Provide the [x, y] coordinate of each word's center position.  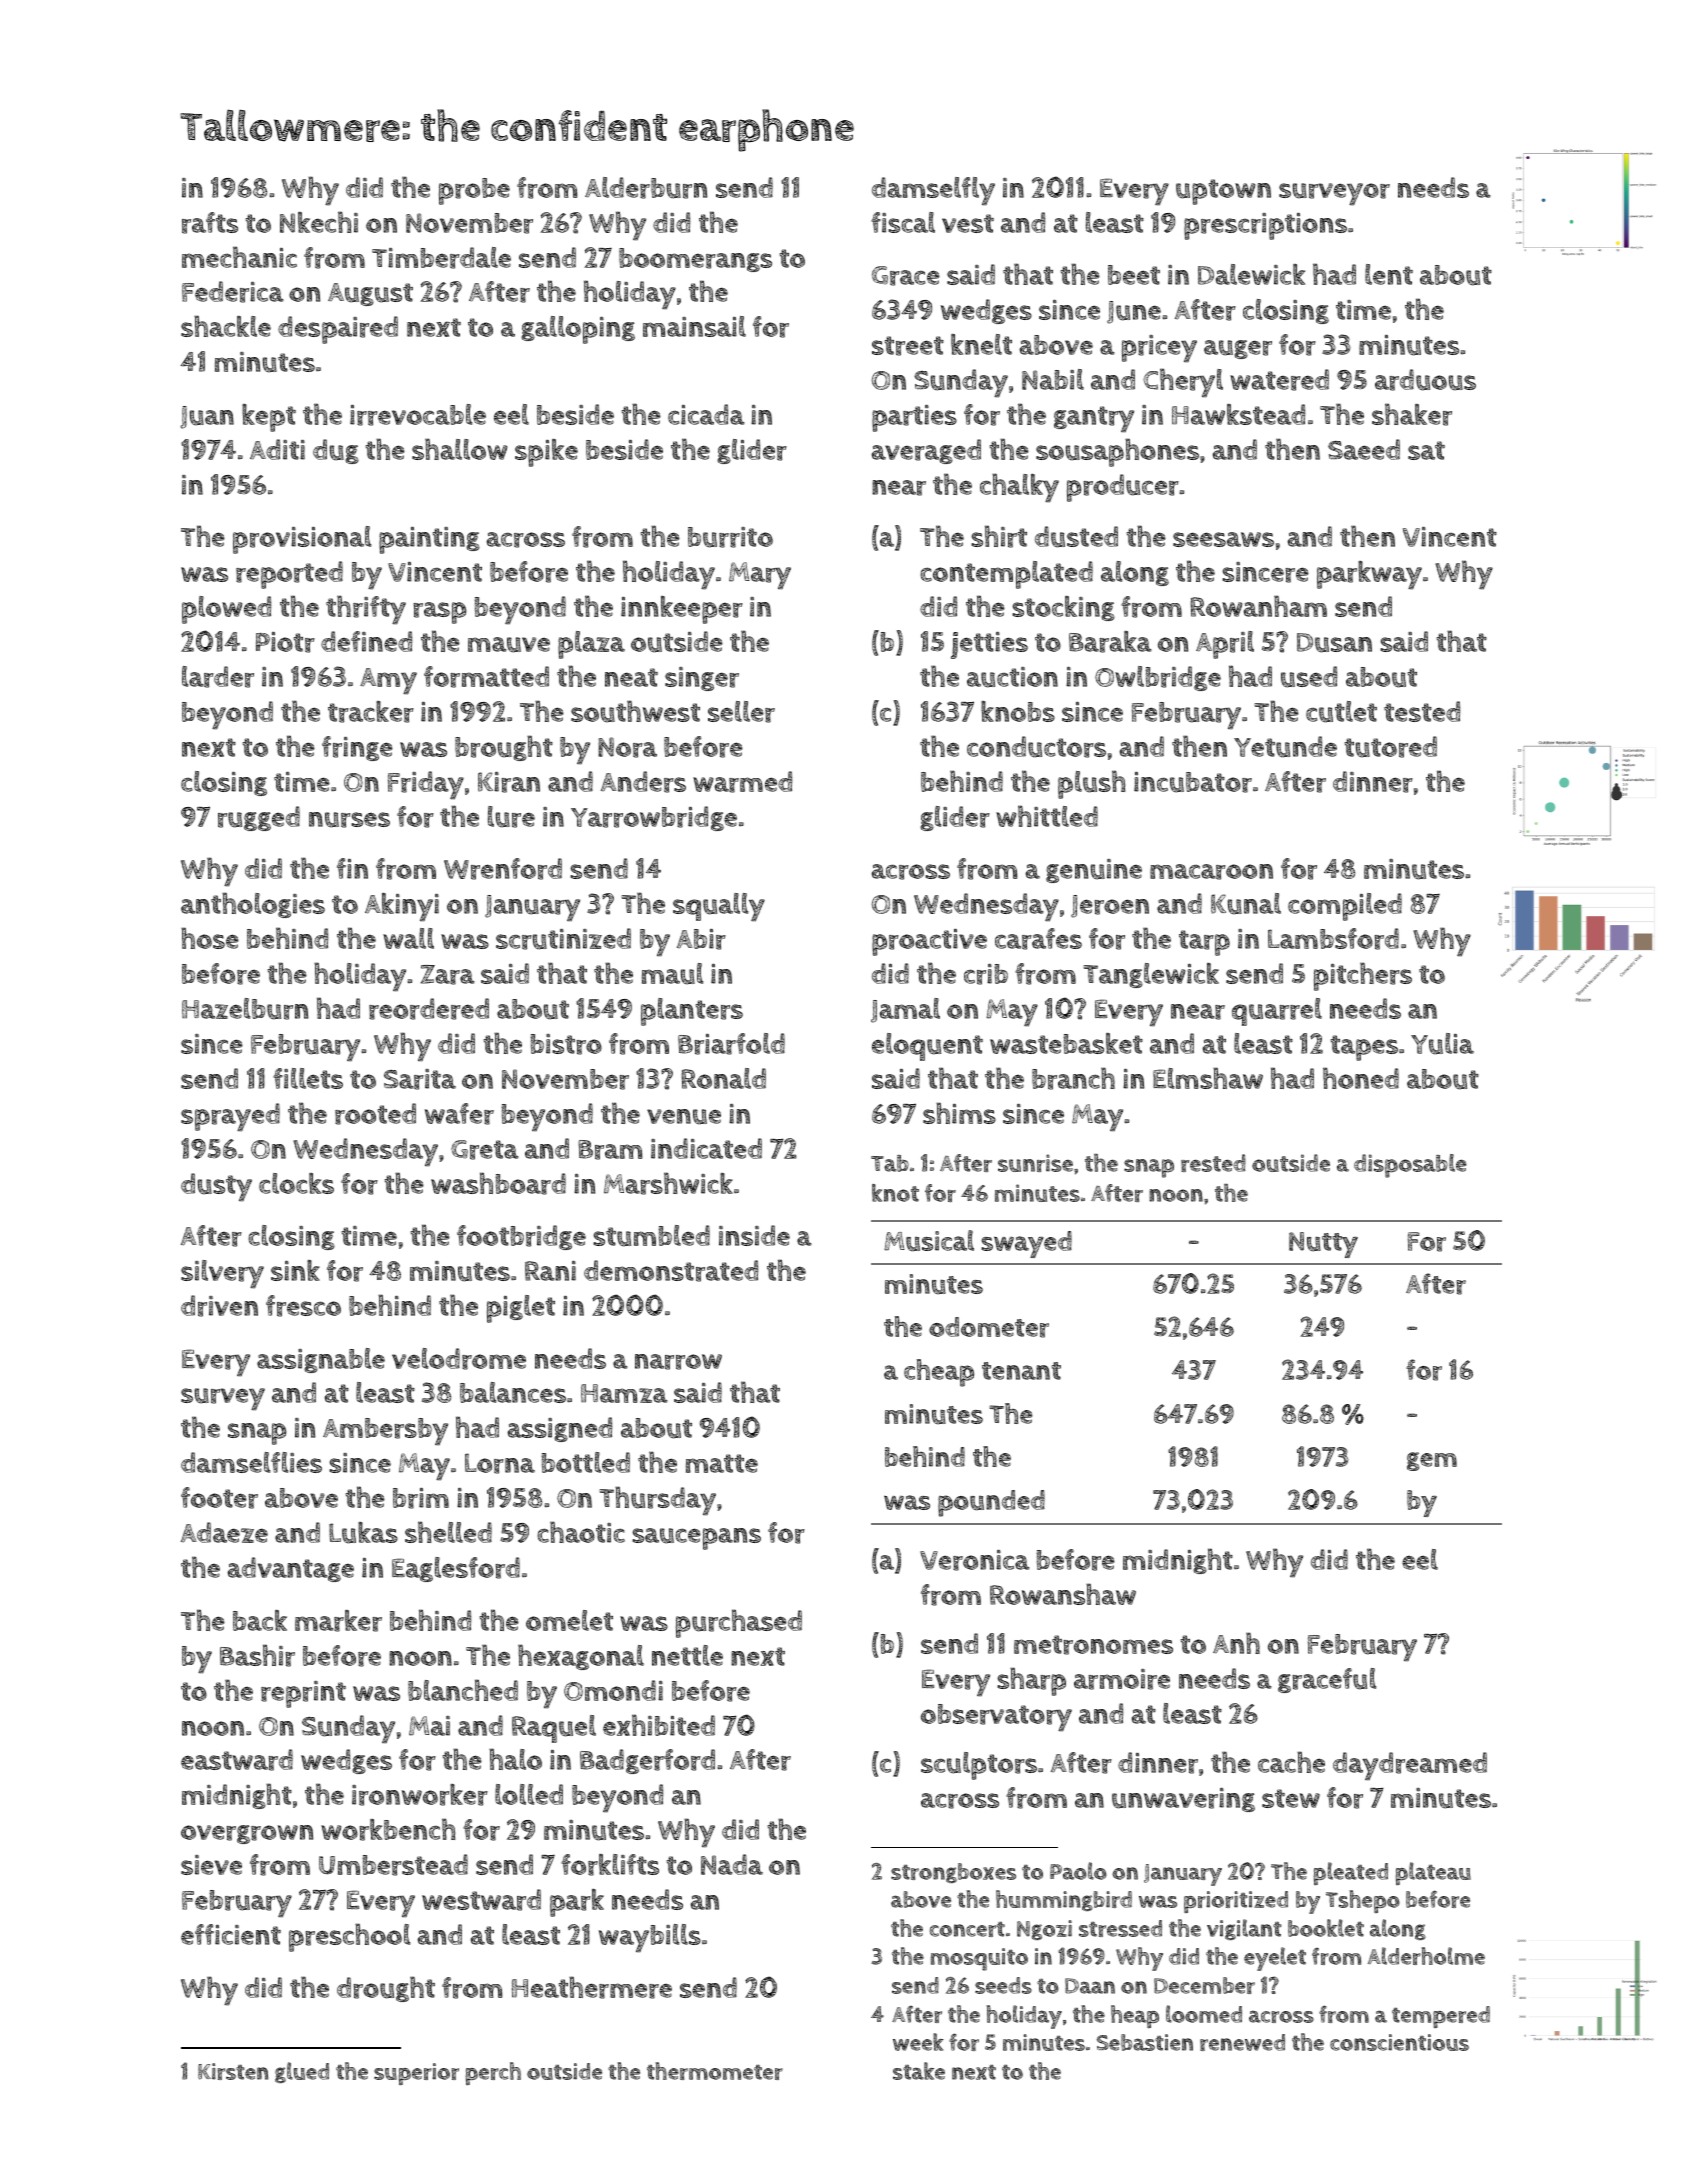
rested [1213, 1163]
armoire [1122, 1679]
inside [754, 1235]
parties [914, 418]
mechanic [239, 257]
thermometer [715, 2071]
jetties [989, 645]
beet [1134, 275]
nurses [349, 820]
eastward [237, 1760]
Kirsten [233, 2071]
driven [219, 1306]
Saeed [1364, 449]
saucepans [696, 1539]
